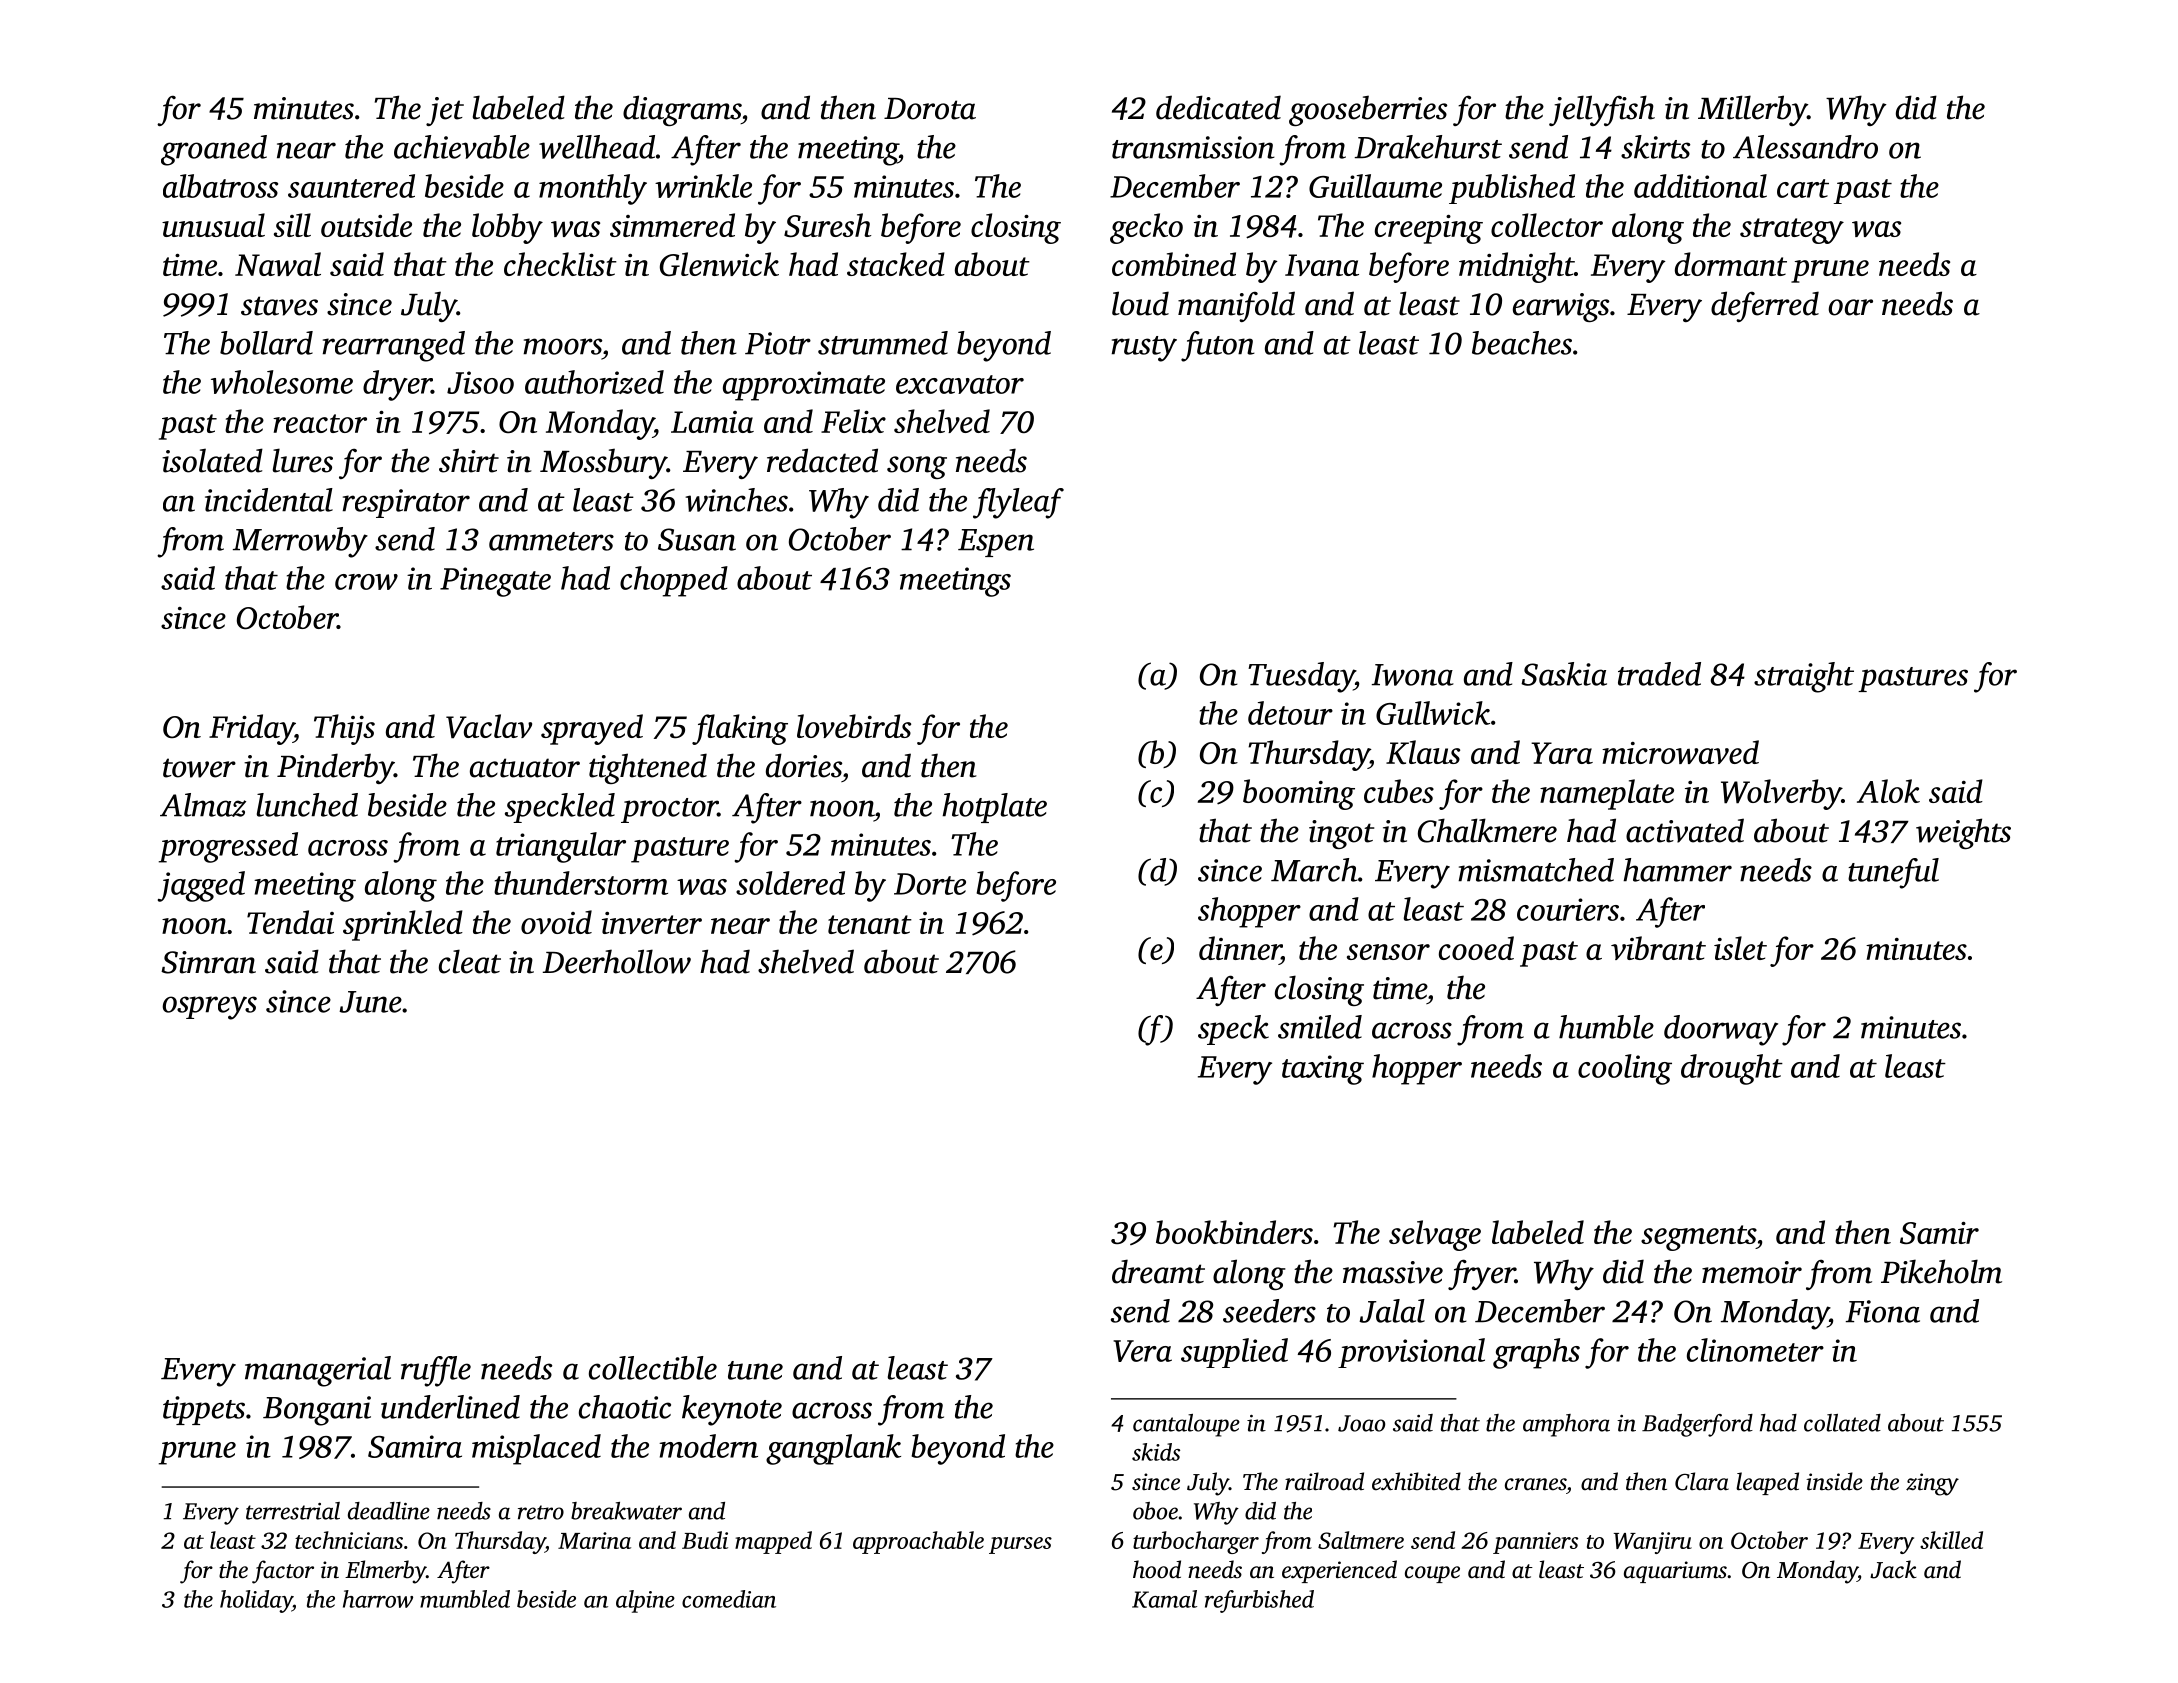 This screenshot has width=2178, height=1683. I want to click on alpine, so click(645, 1601).
